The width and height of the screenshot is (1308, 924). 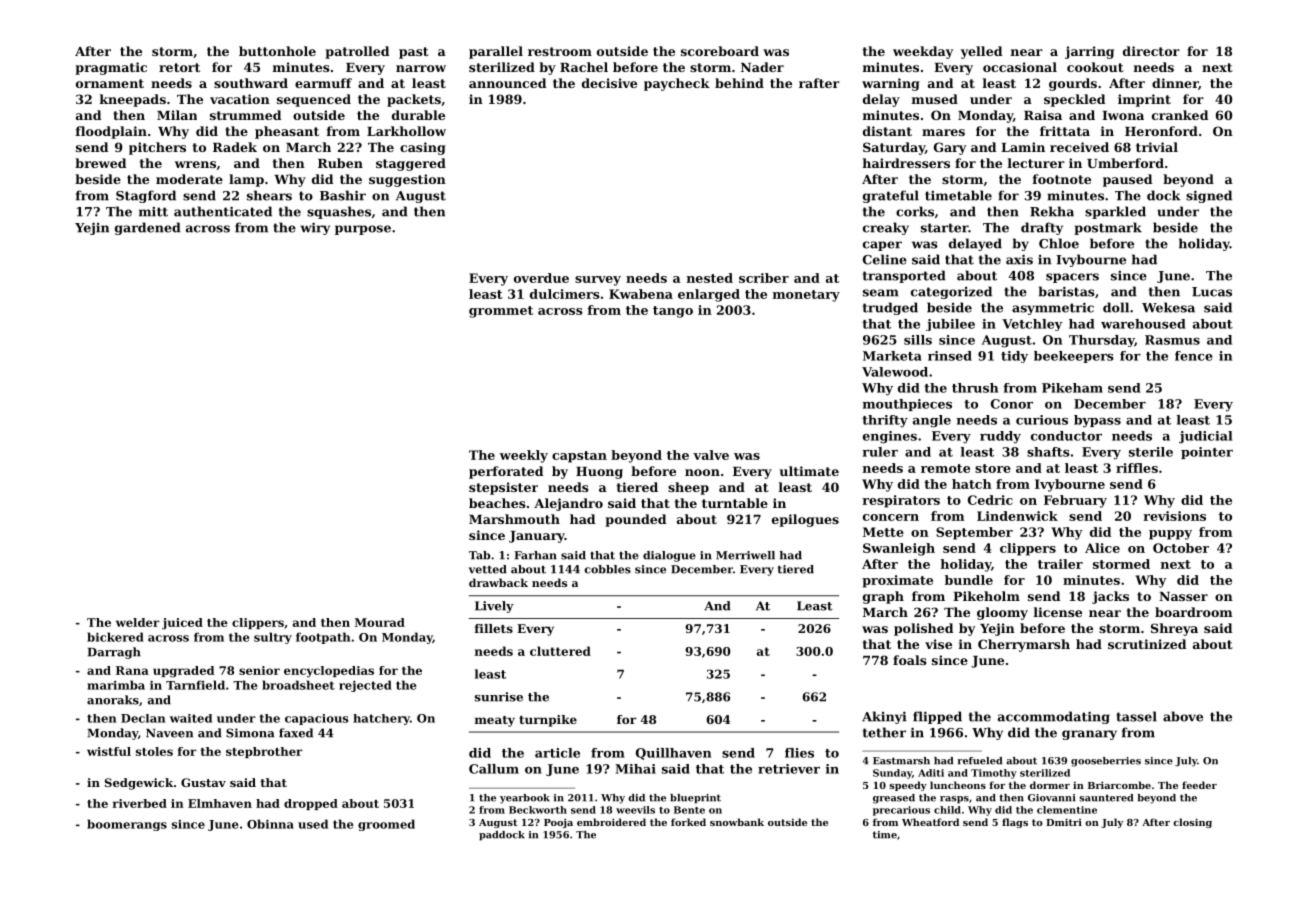 I want to click on boardroom, so click(x=1193, y=612).
